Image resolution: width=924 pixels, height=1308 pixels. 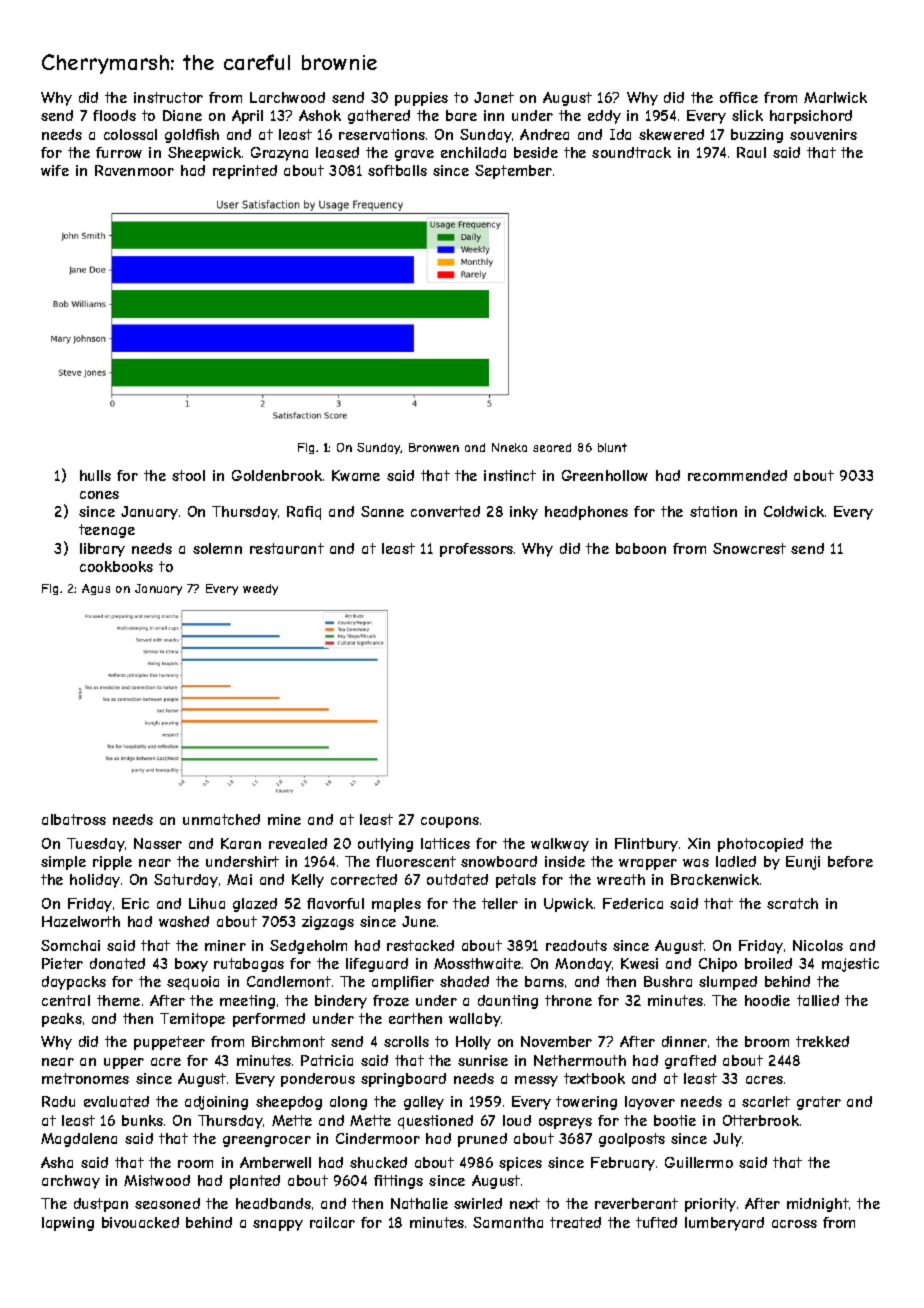 I want to click on goldfish, so click(x=192, y=136).
